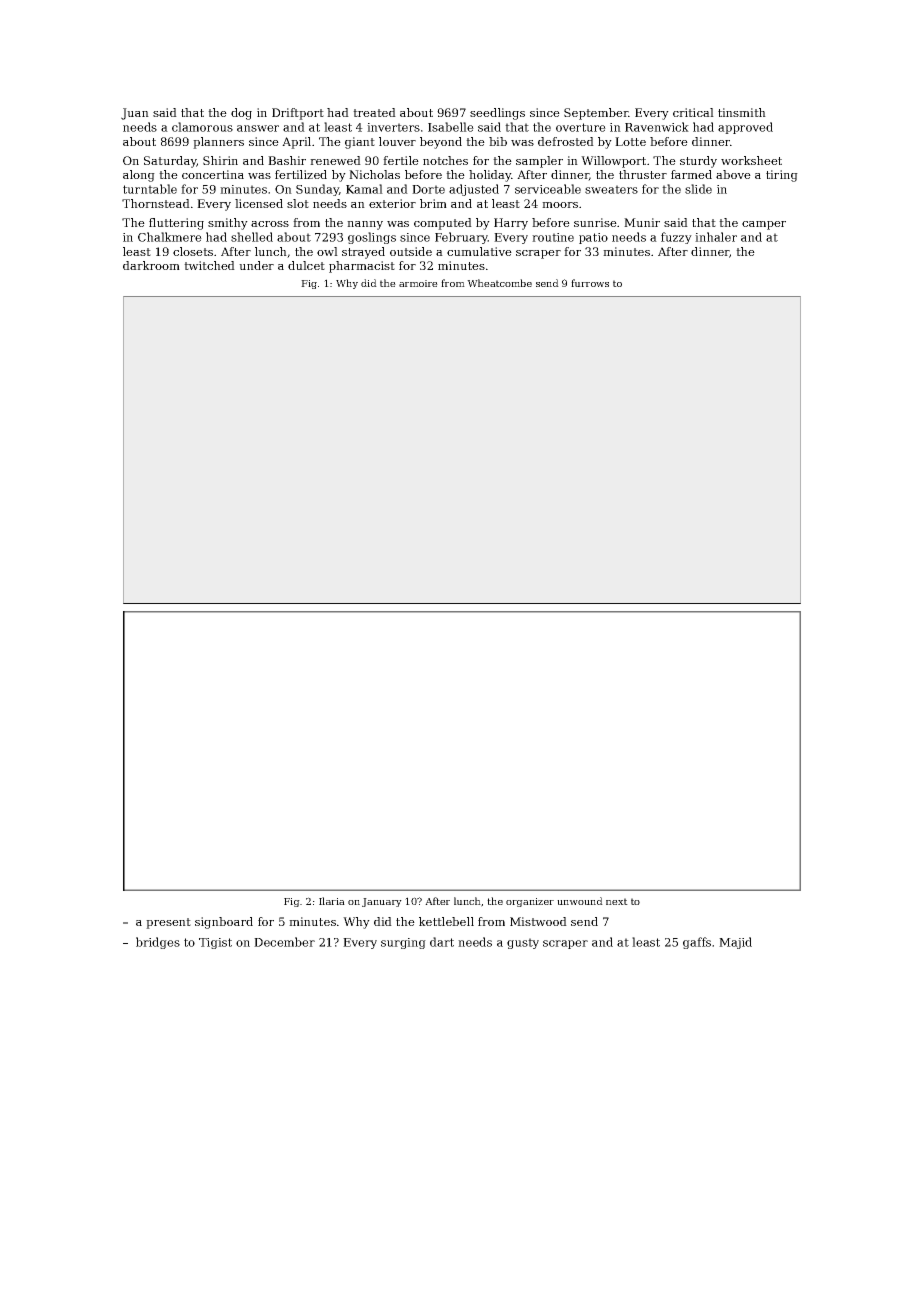 The height and width of the screenshot is (1308, 924). I want to click on organizer, so click(530, 902).
